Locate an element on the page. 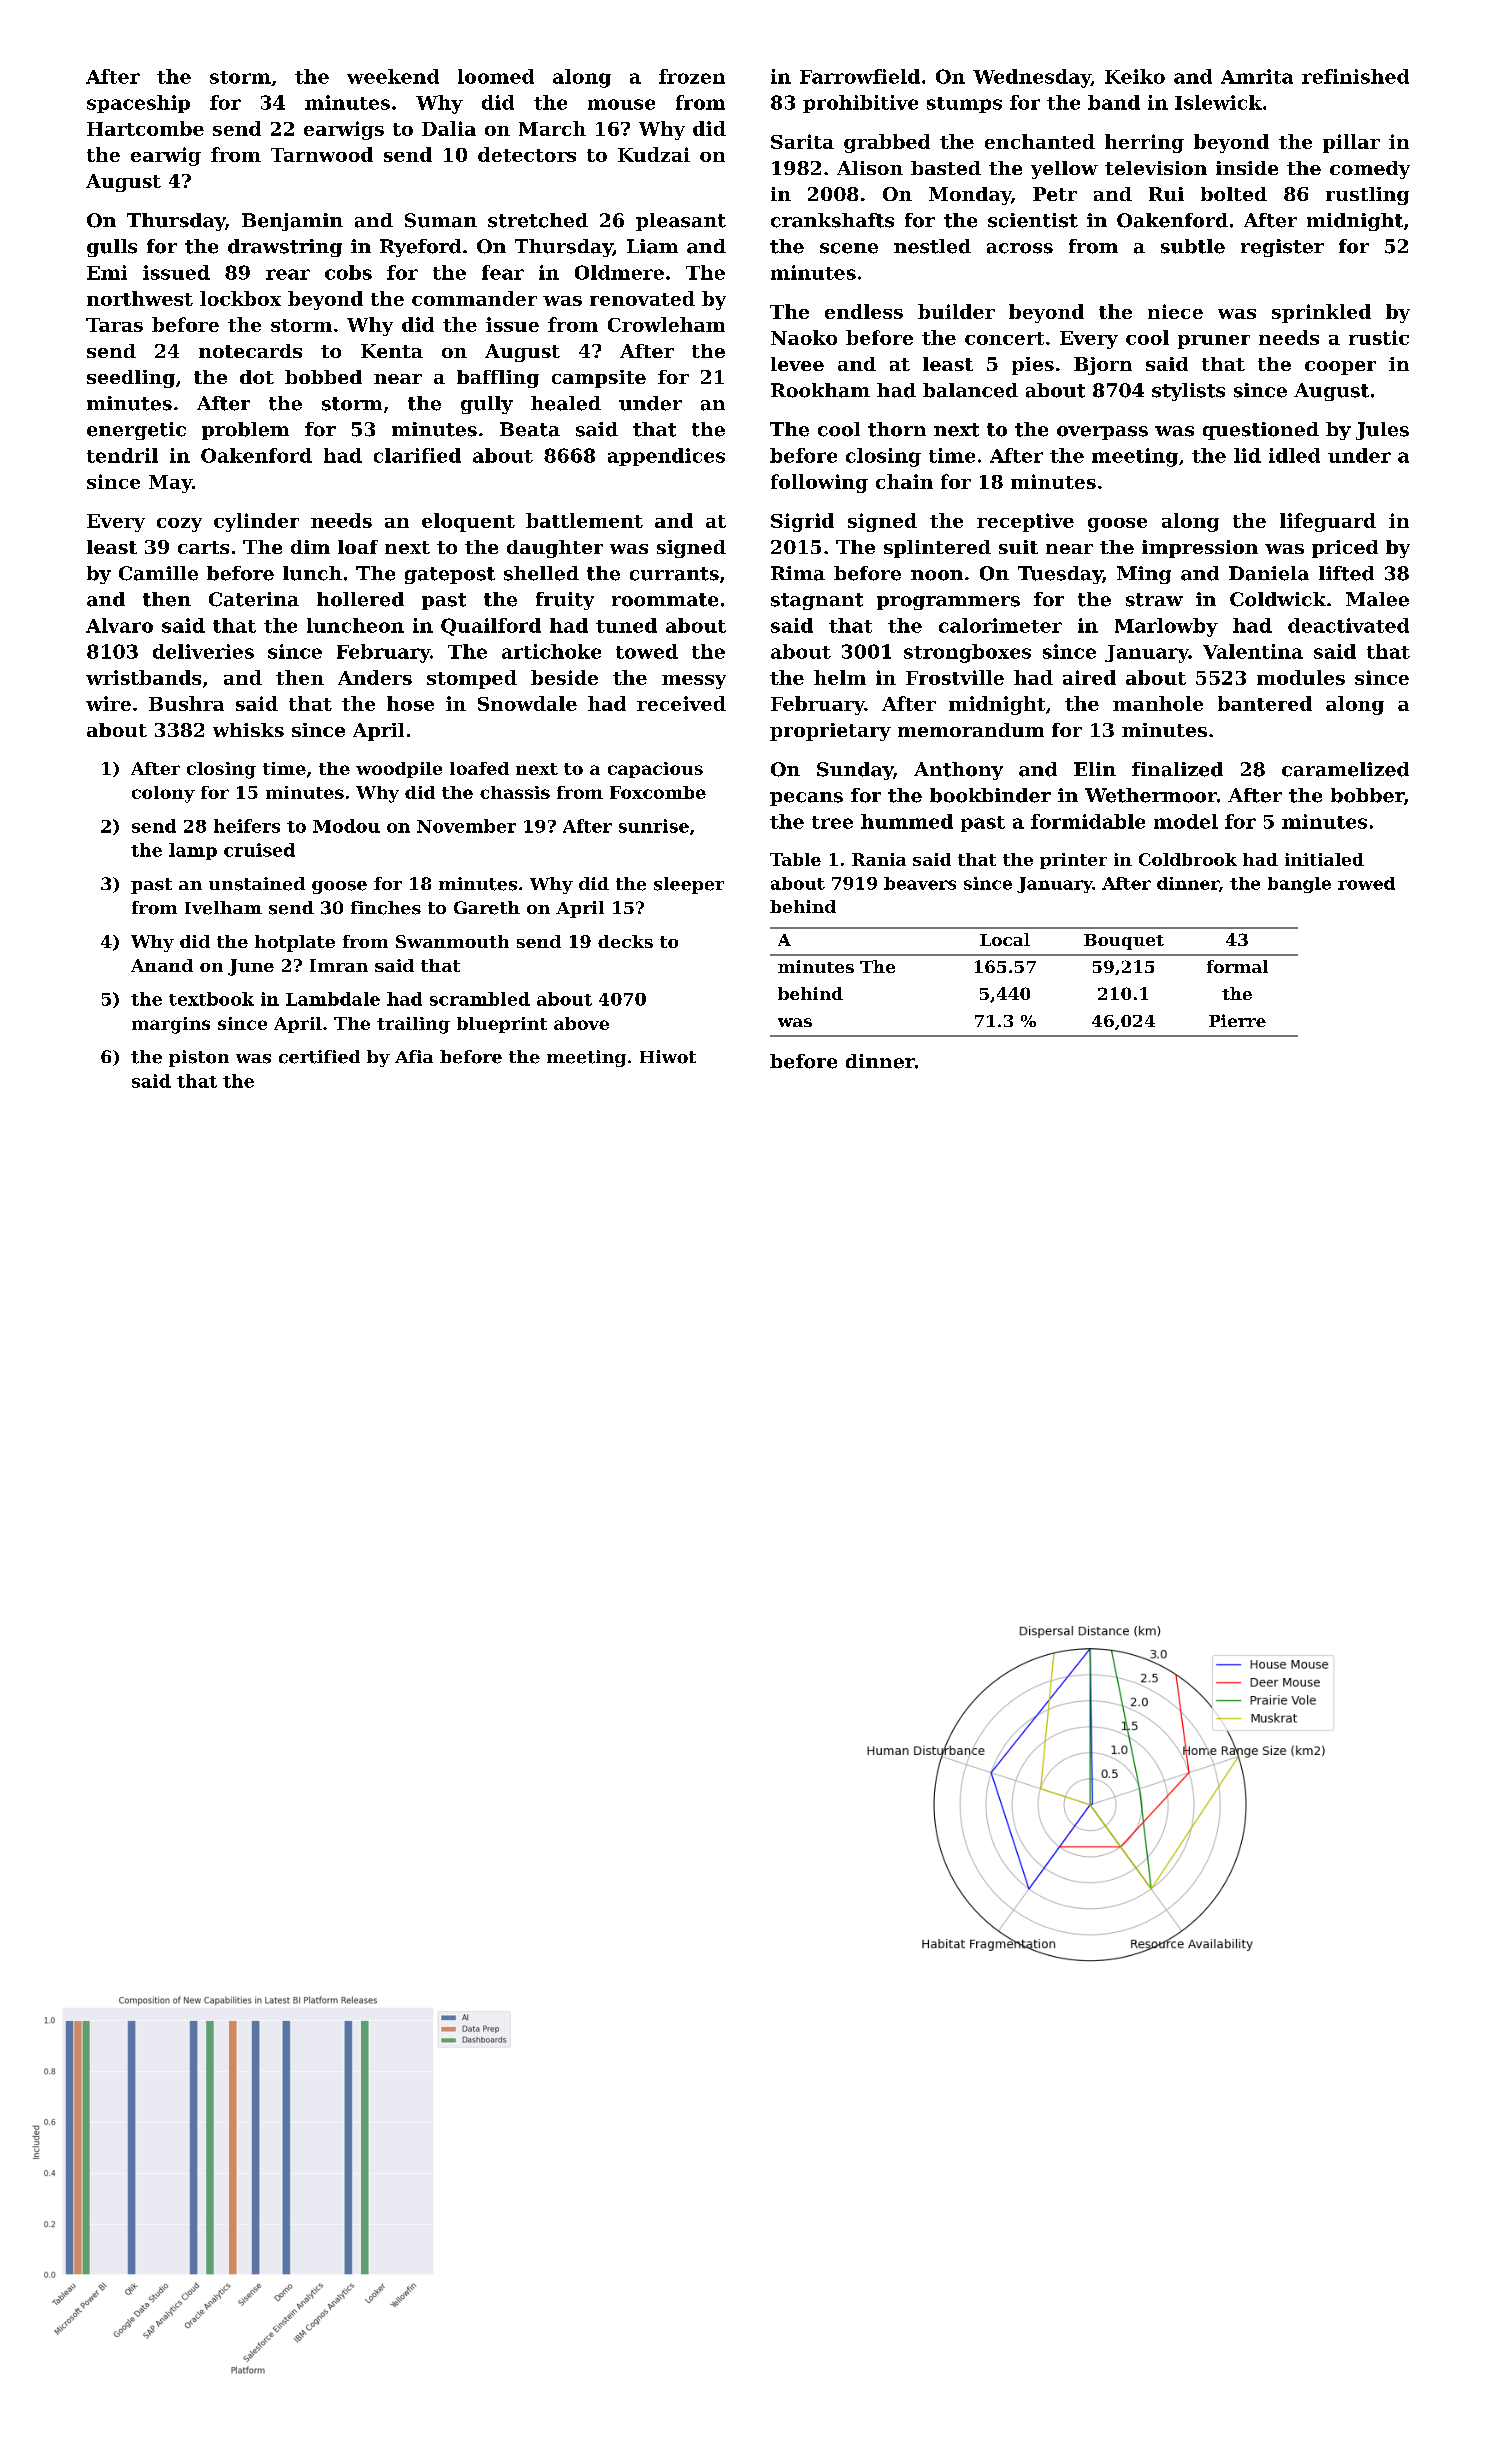 The width and height of the image is (1496, 2464). campsite is located at coordinates (599, 379).
